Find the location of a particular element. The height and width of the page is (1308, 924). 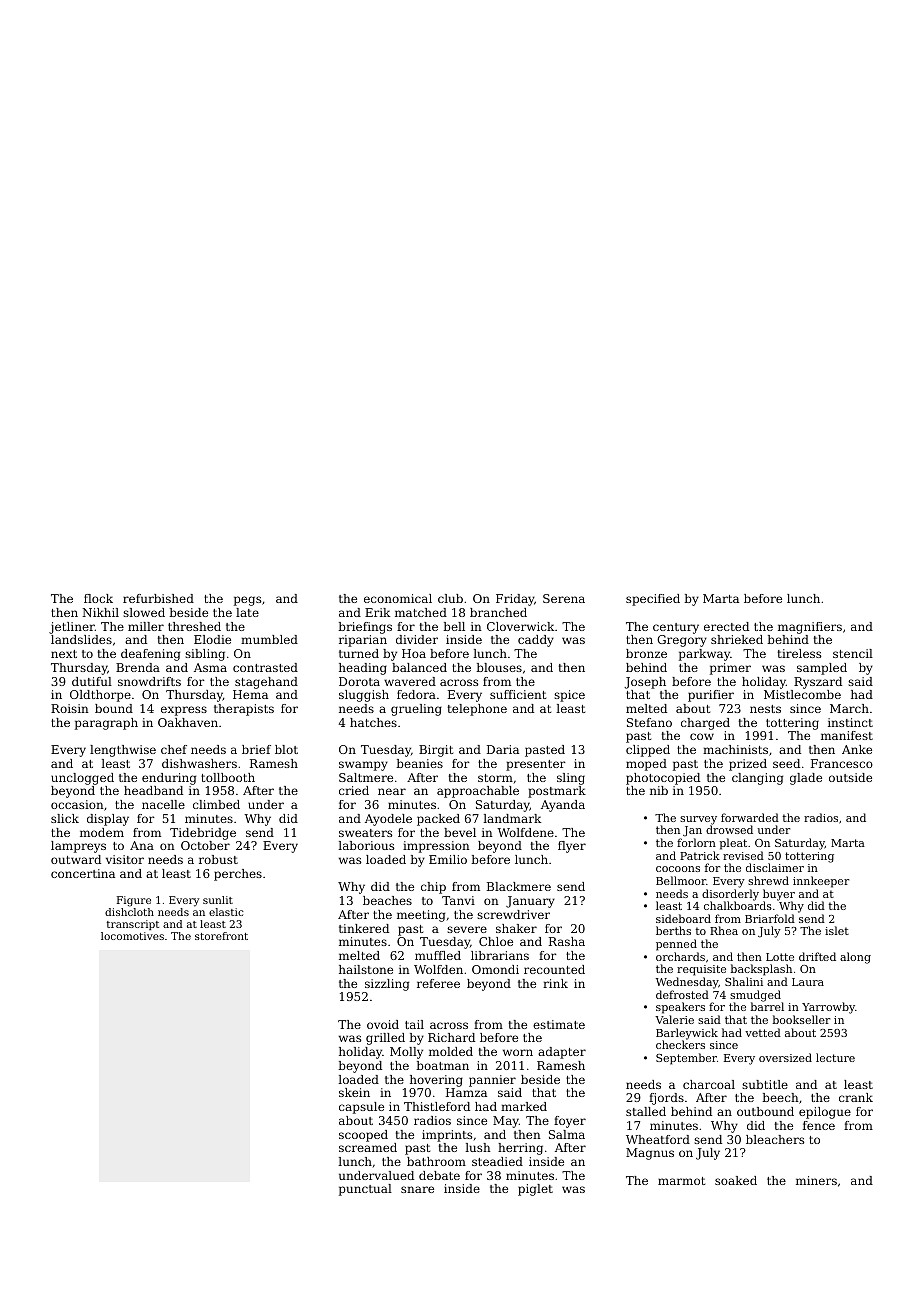

punctual is located at coordinates (365, 1190).
